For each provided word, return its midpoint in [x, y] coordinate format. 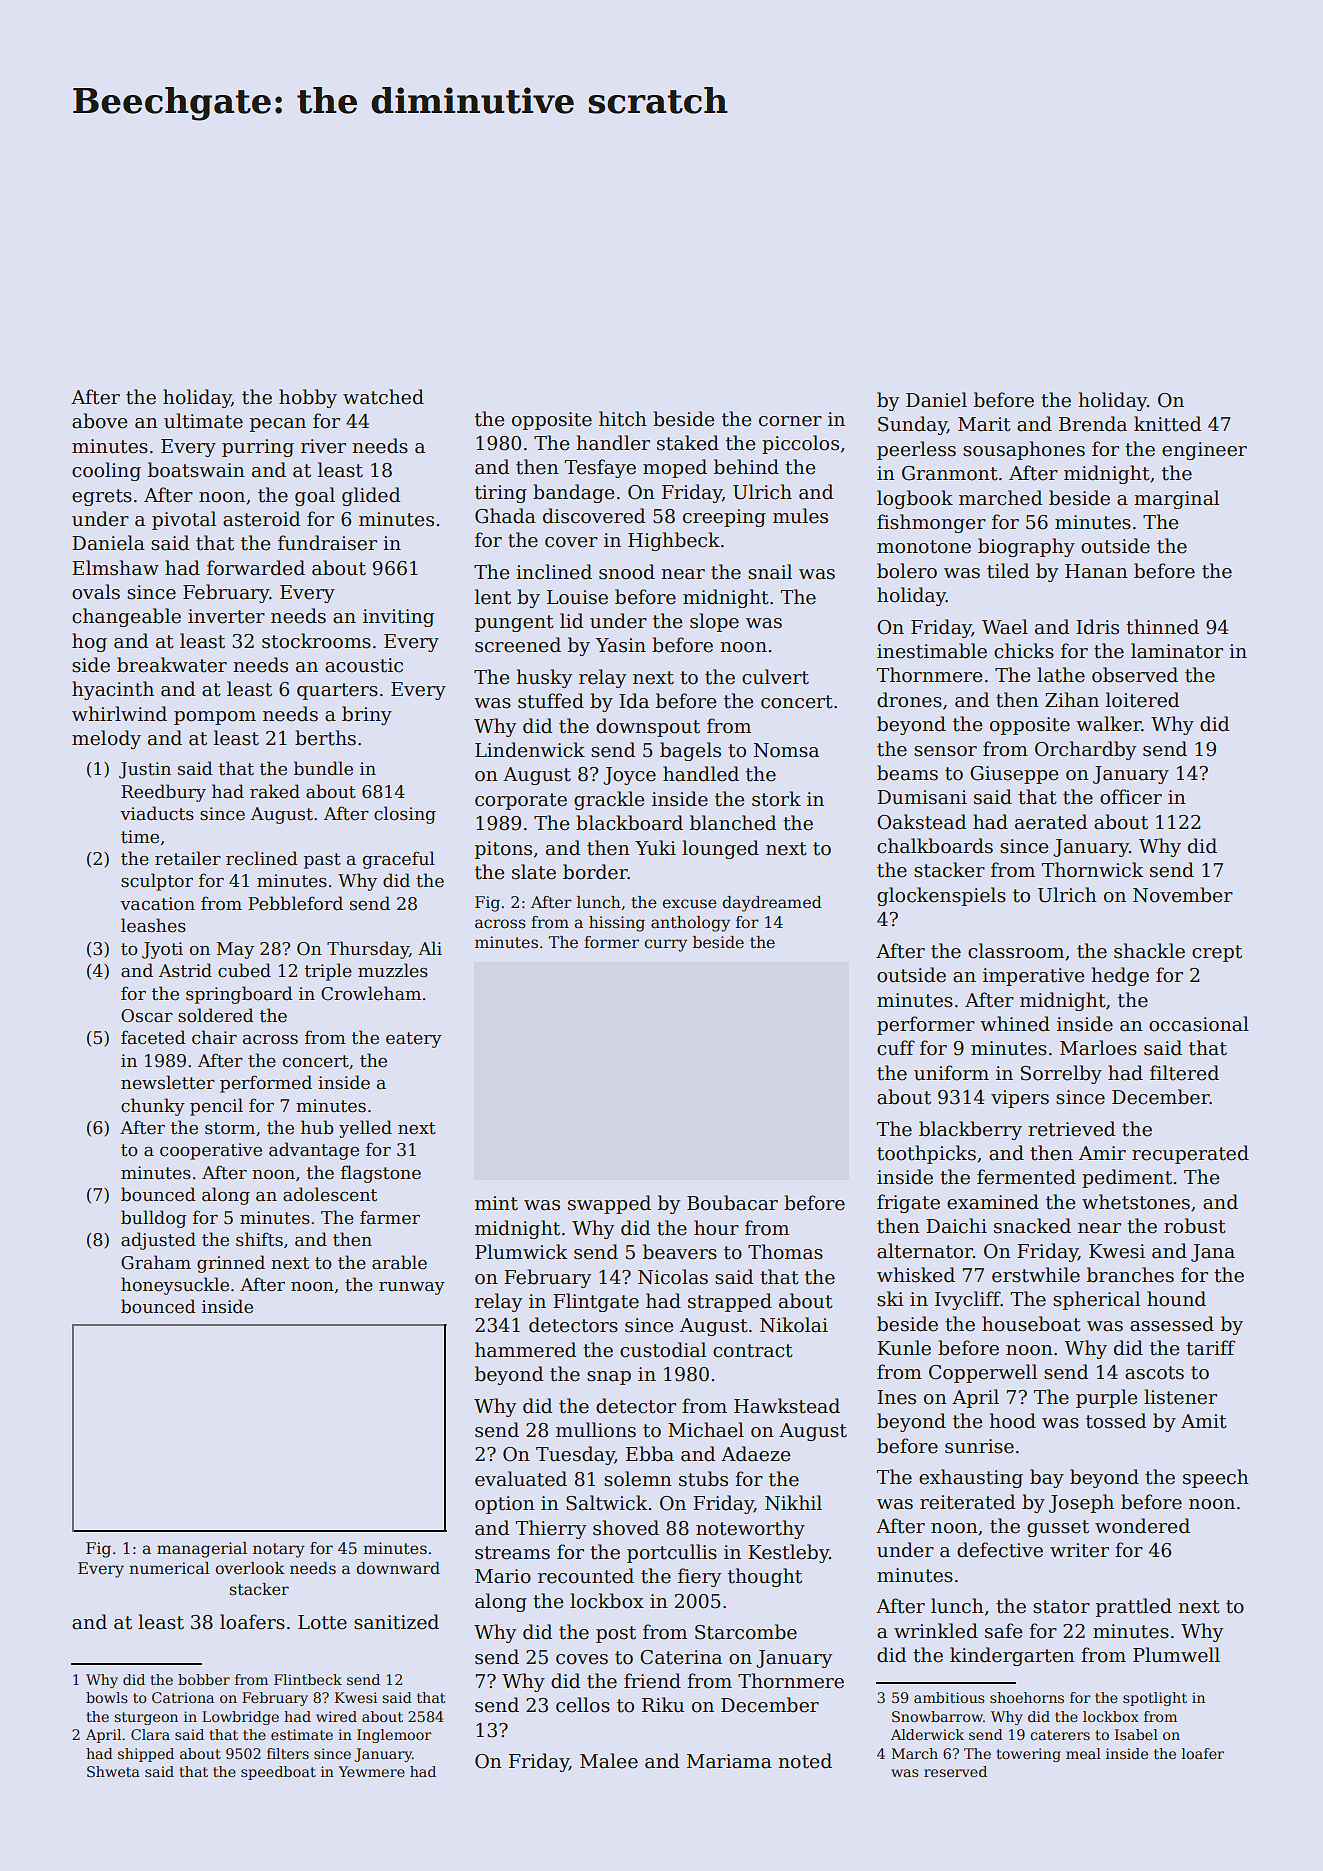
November [1183, 895]
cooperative [211, 1151]
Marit [984, 424]
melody [106, 739]
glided [371, 496]
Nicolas [673, 1277]
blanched [733, 823]
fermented [1026, 1177]
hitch [623, 419]
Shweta [113, 1771]
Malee [609, 1761]
